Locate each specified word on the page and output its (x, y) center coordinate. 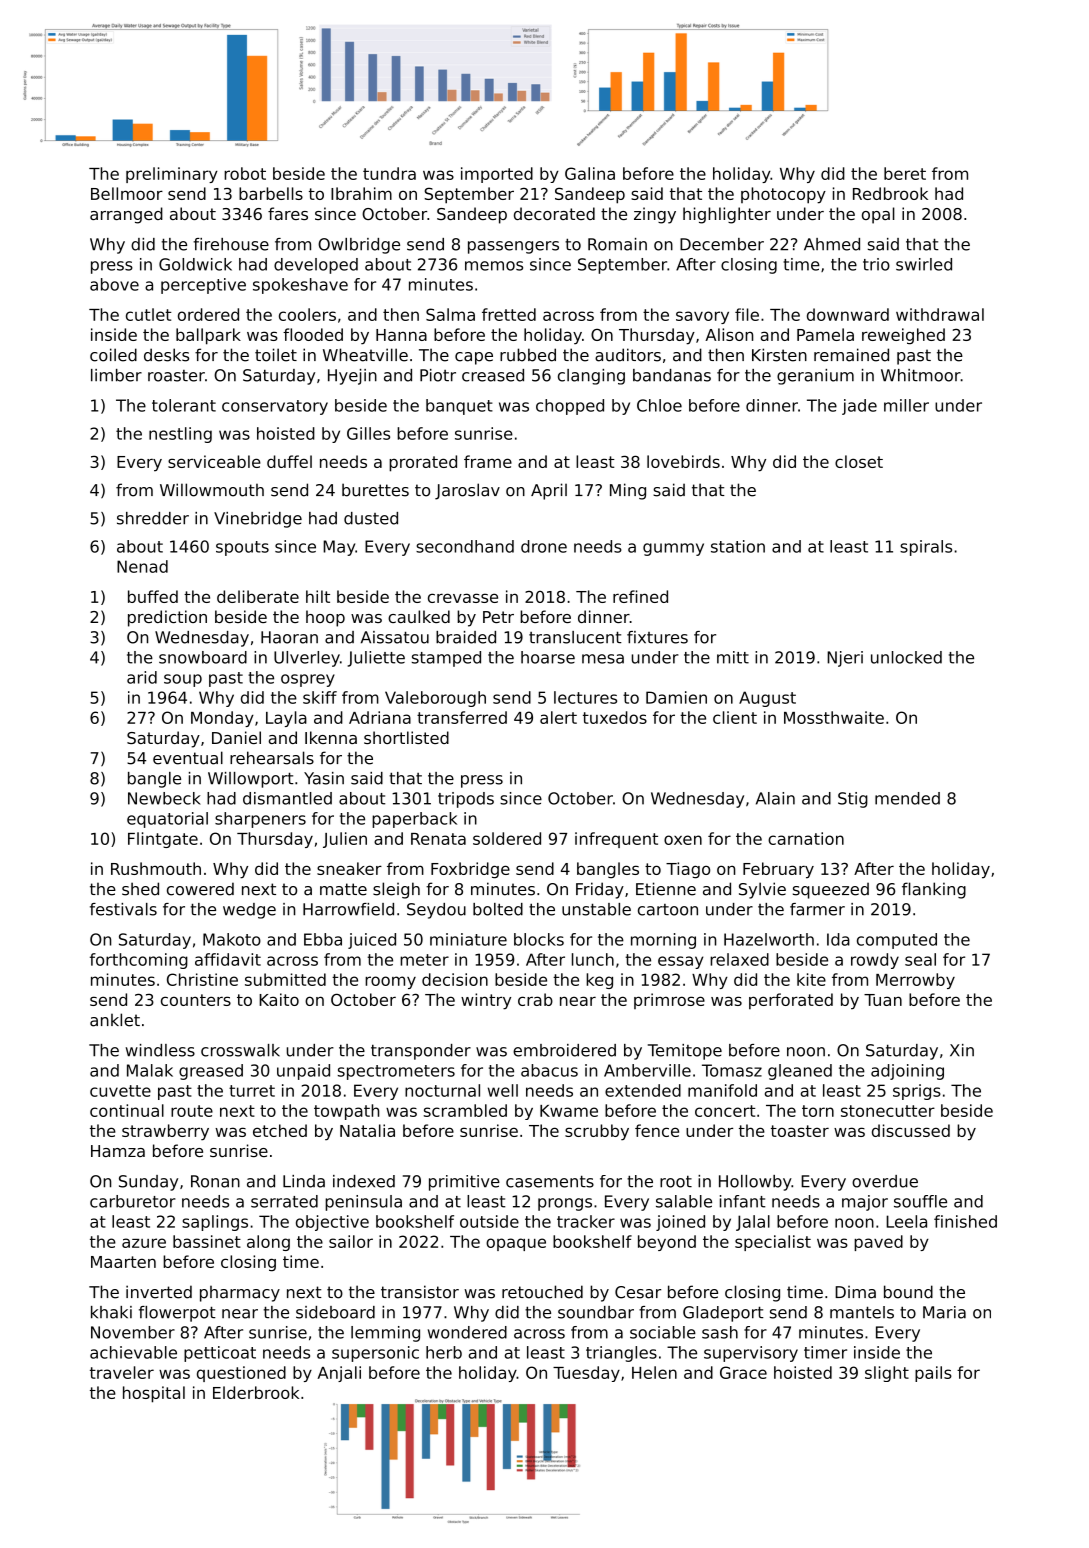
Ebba (323, 939)
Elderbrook (256, 1392)
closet (859, 461)
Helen (654, 1372)
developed (316, 266)
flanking (934, 890)
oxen (683, 840)
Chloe (659, 405)
